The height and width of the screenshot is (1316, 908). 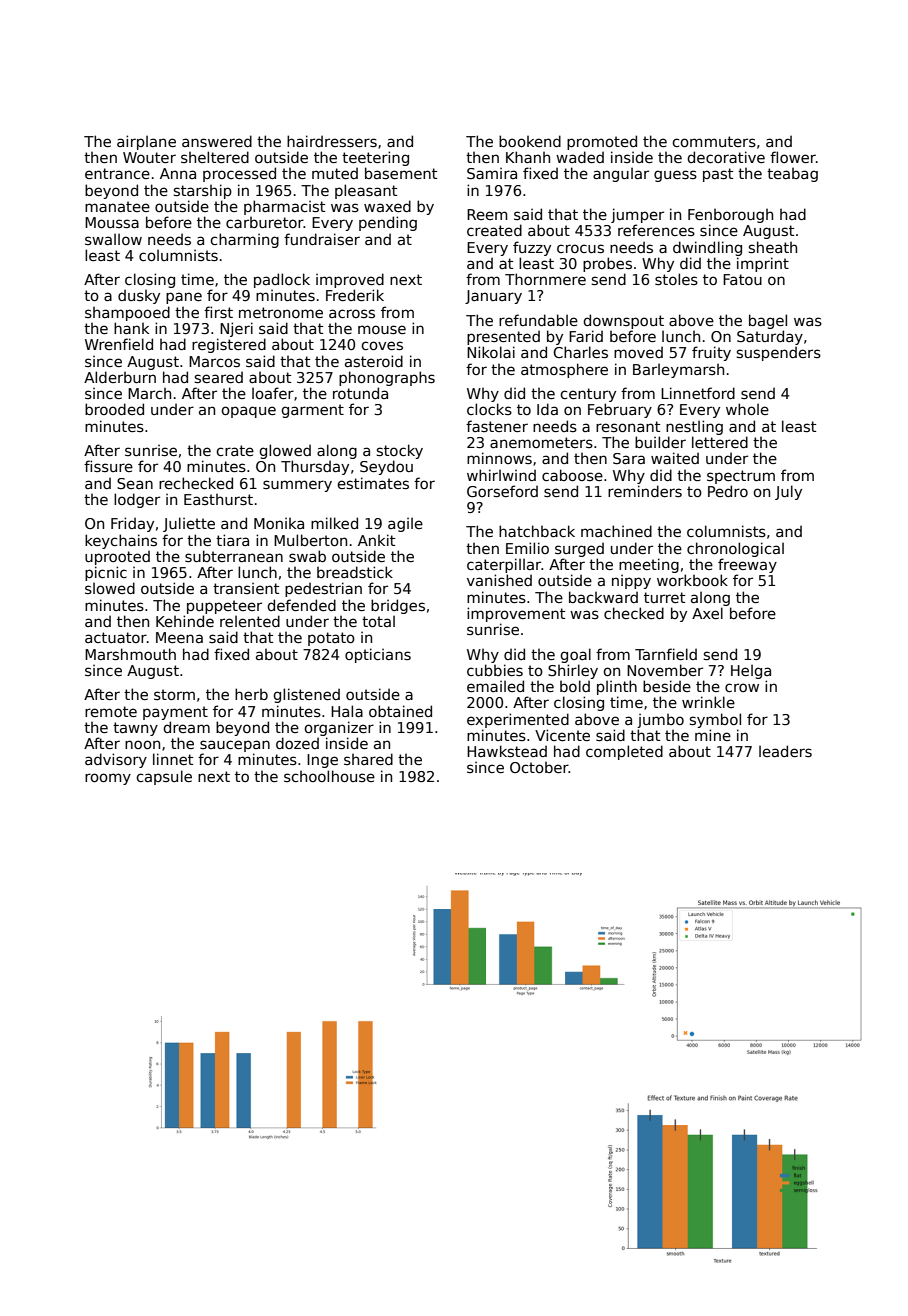 What do you see at coordinates (580, 248) in the screenshot?
I see `crocus` at bounding box center [580, 248].
